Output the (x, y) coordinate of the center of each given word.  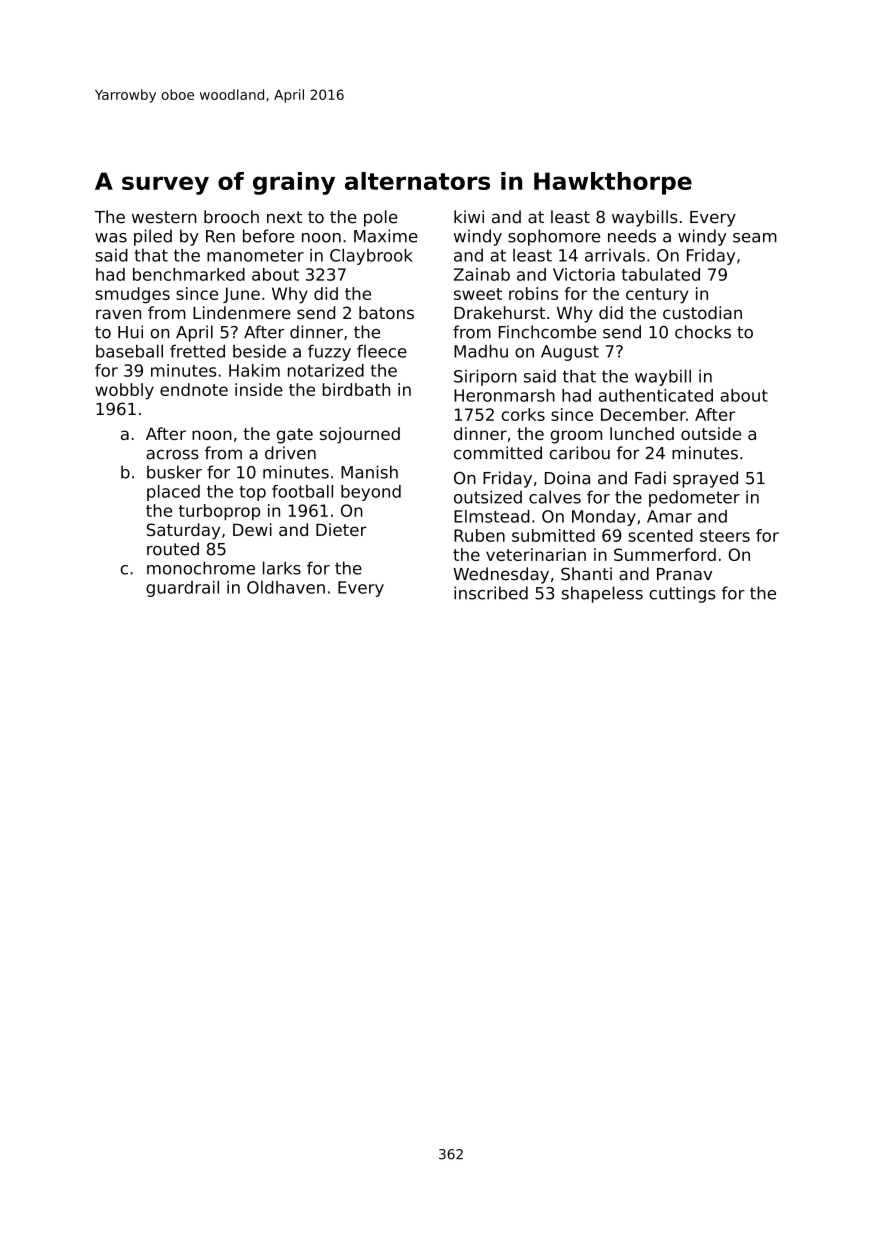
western (164, 217)
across (172, 455)
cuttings (682, 594)
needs (632, 236)
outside (711, 433)
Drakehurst (499, 312)
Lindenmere (242, 312)
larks (282, 568)
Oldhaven (286, 587)
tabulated (661, 274)
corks (523, 414)
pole (381, 218)
